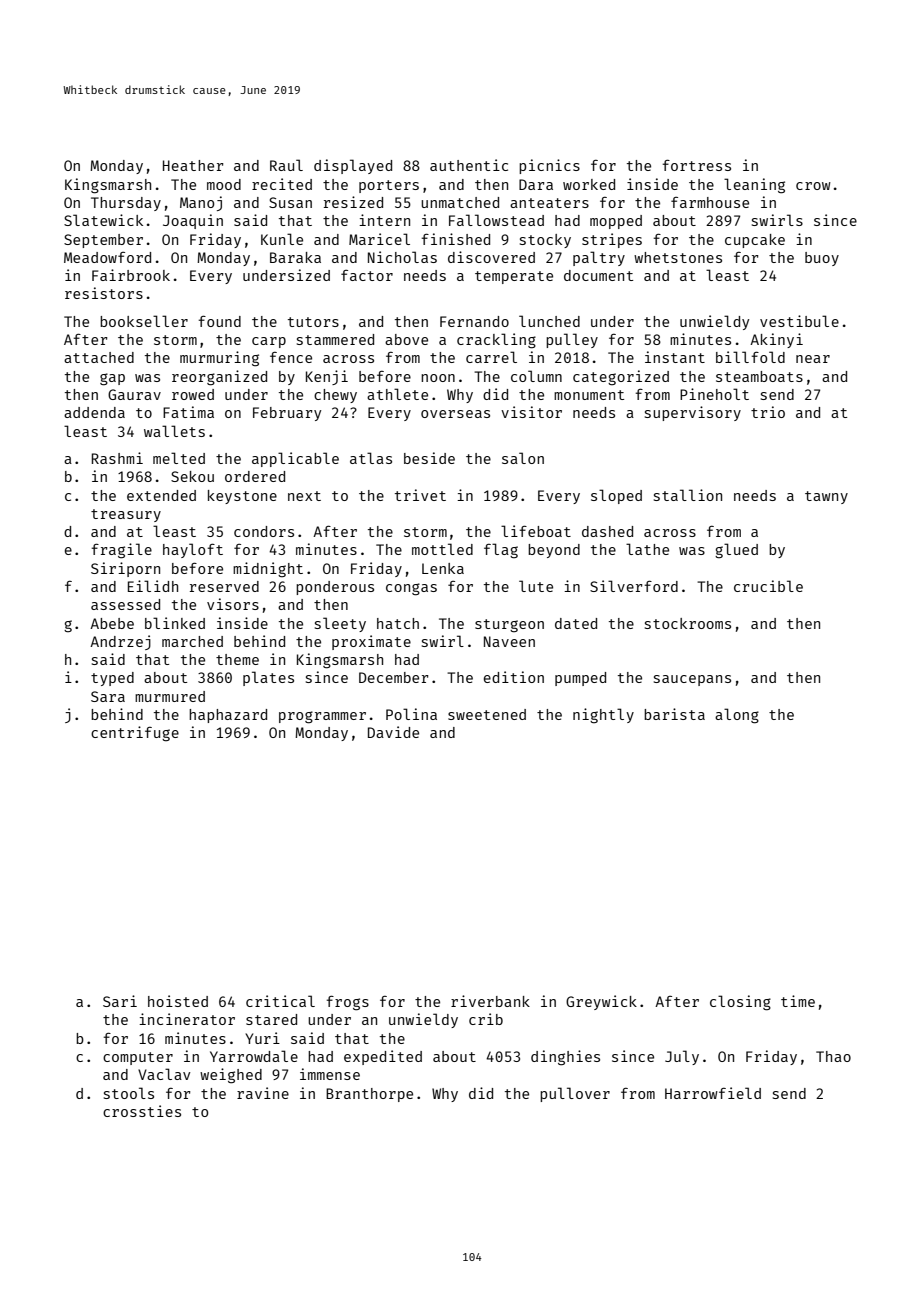 The height and width of the screenshot is (1311, 924). I want to click on trivet, so click(420, 495).
